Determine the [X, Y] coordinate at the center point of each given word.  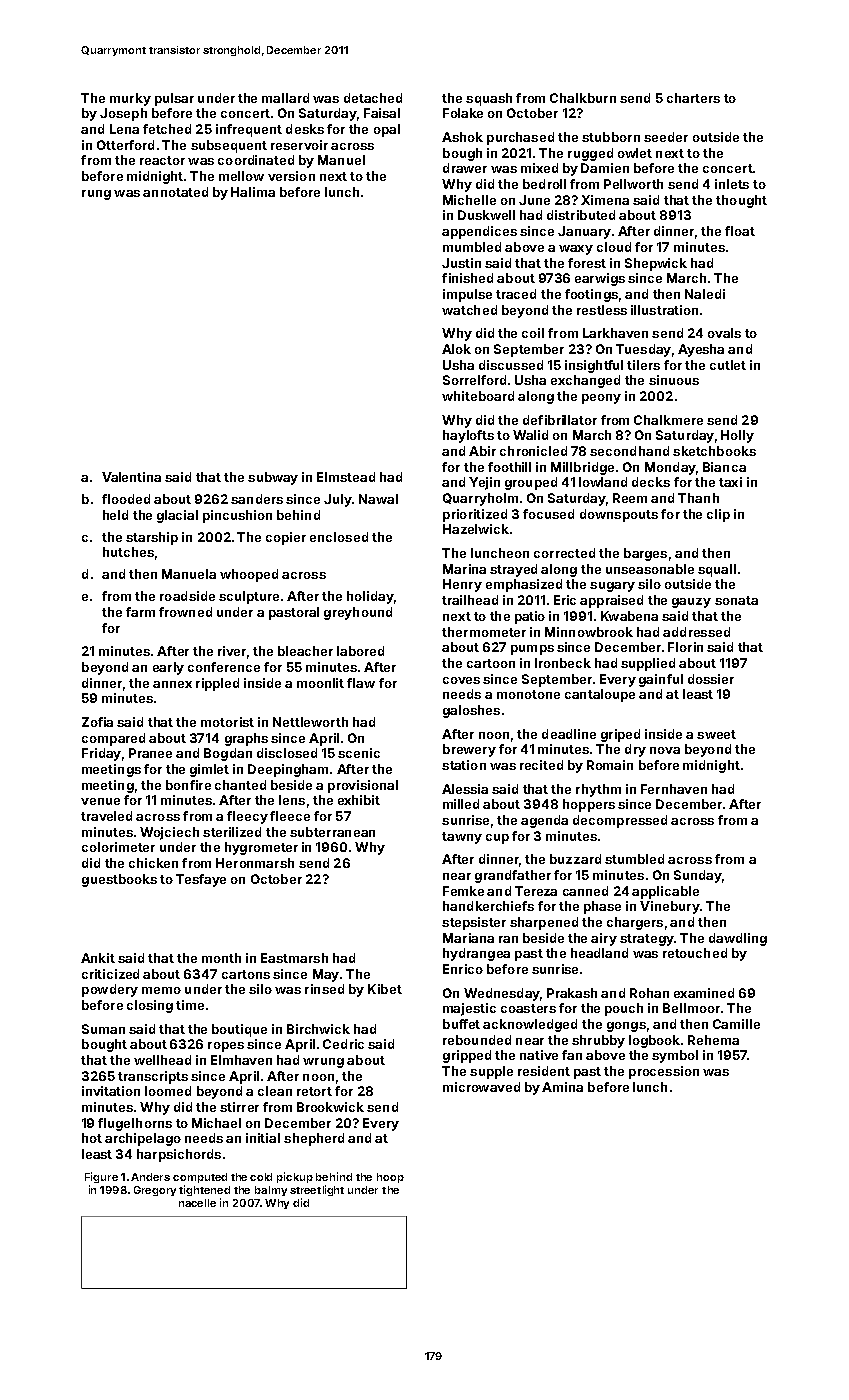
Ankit [98, 958]
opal [387, 130]
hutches [128, 552]
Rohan [649, 993]
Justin [461, 263]
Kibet [385, 989]
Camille [736, 1024]
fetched [167, 129]
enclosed [339, 537]
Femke [463, 891]
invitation [111, 1091]
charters [693, 98]
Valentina [131, 477]
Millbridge [582, 468]
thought [741, 201]
